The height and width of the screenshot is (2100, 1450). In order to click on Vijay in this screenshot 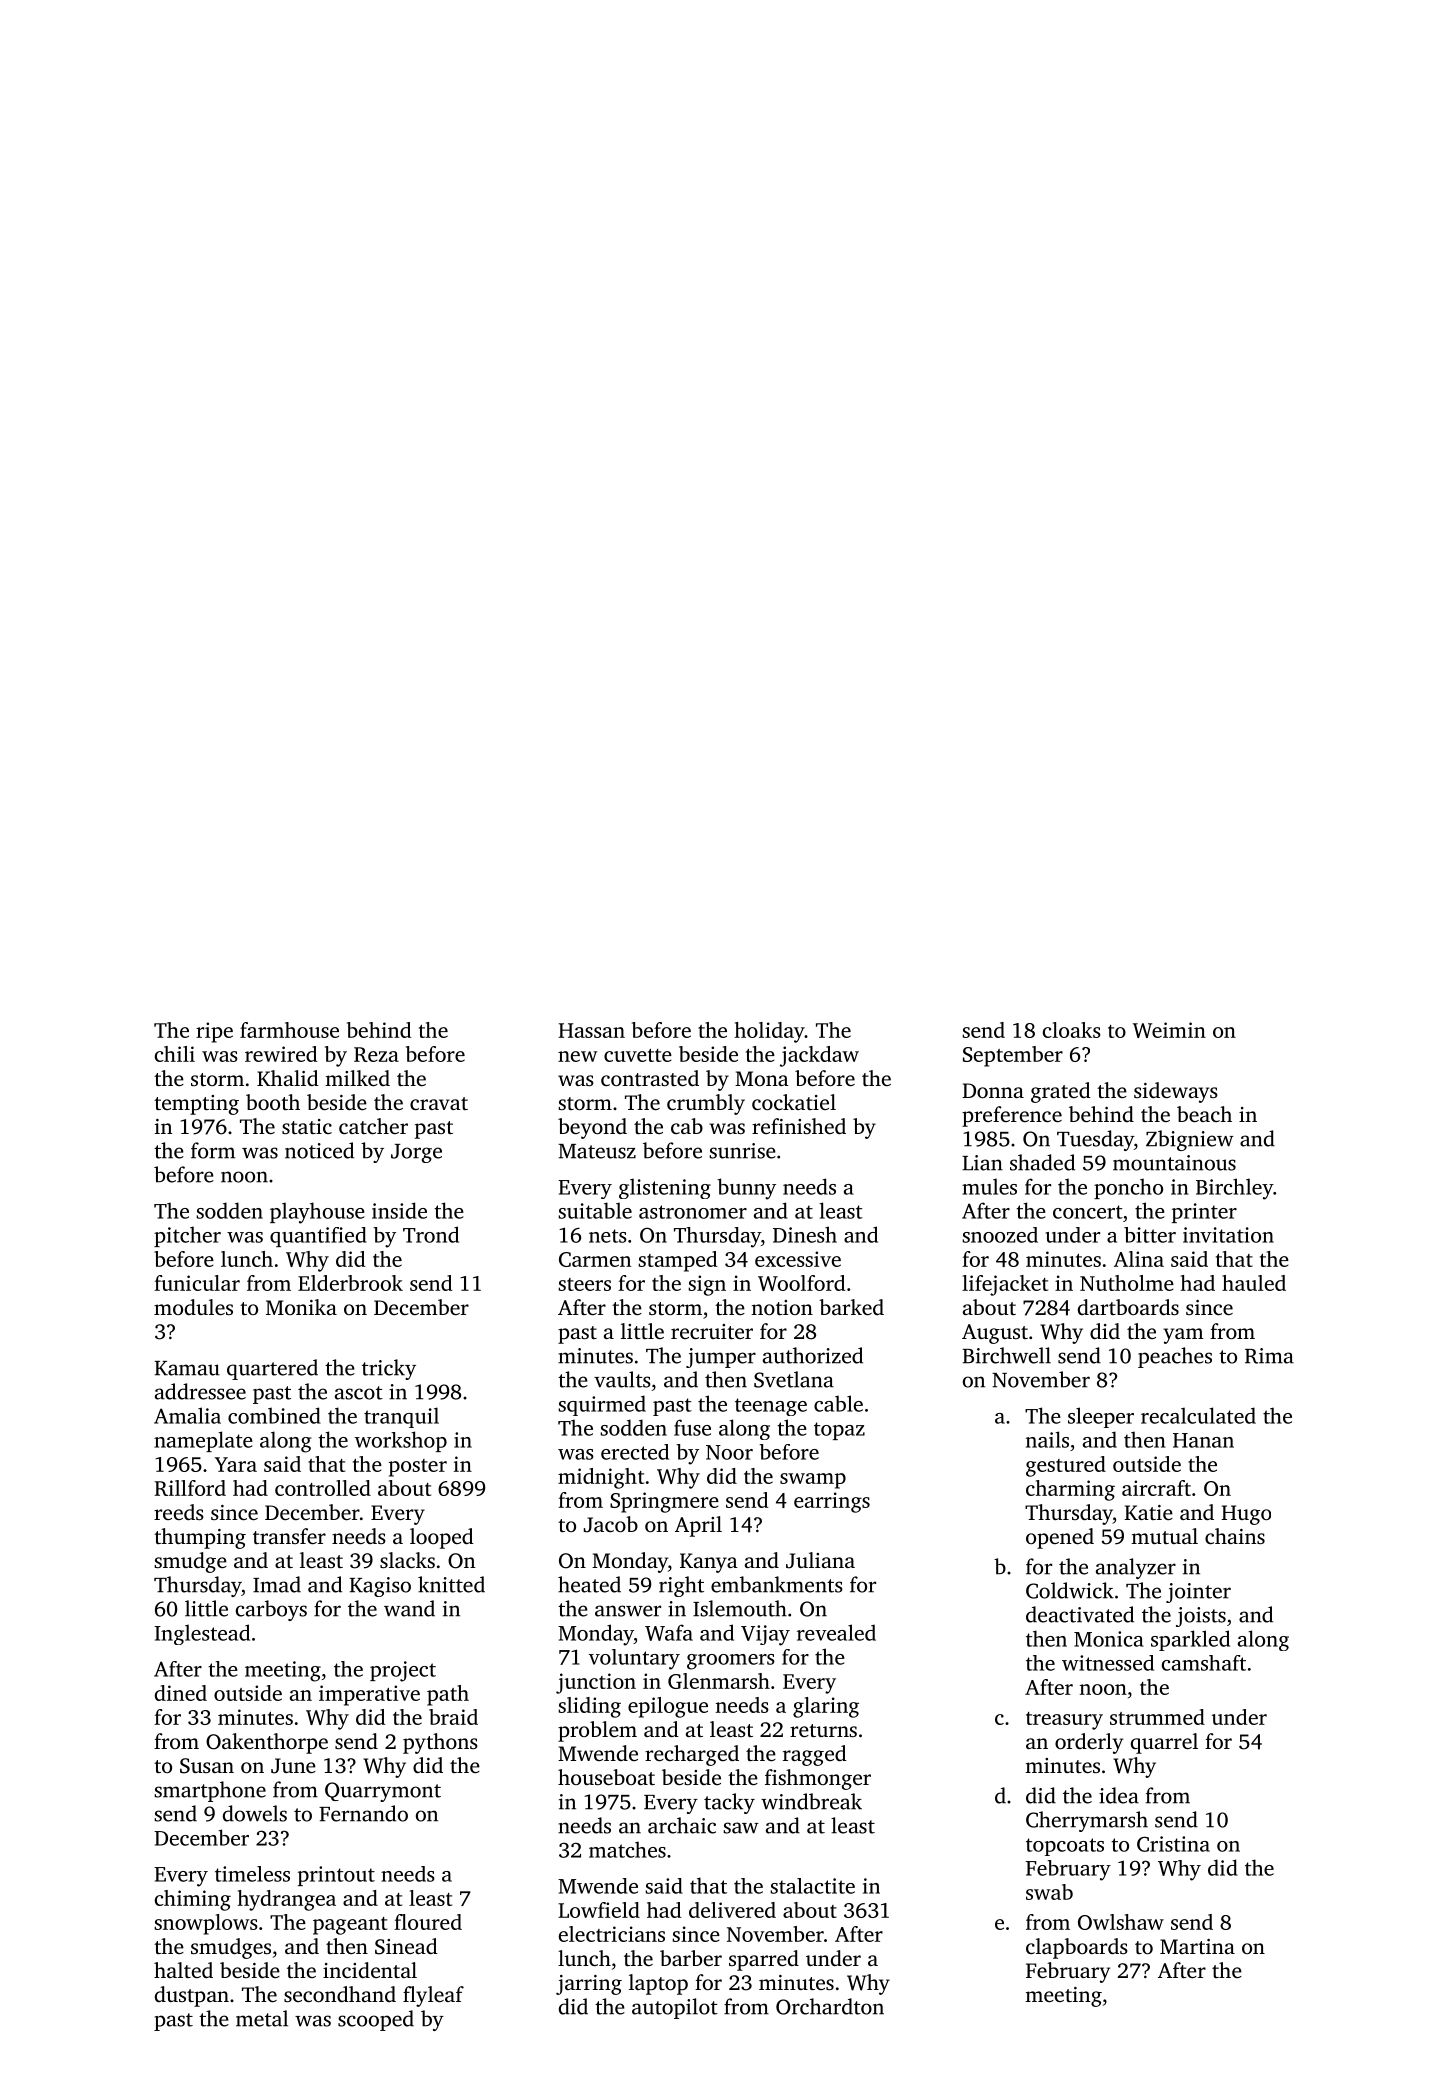, I will do `click(765, 1635)`.
